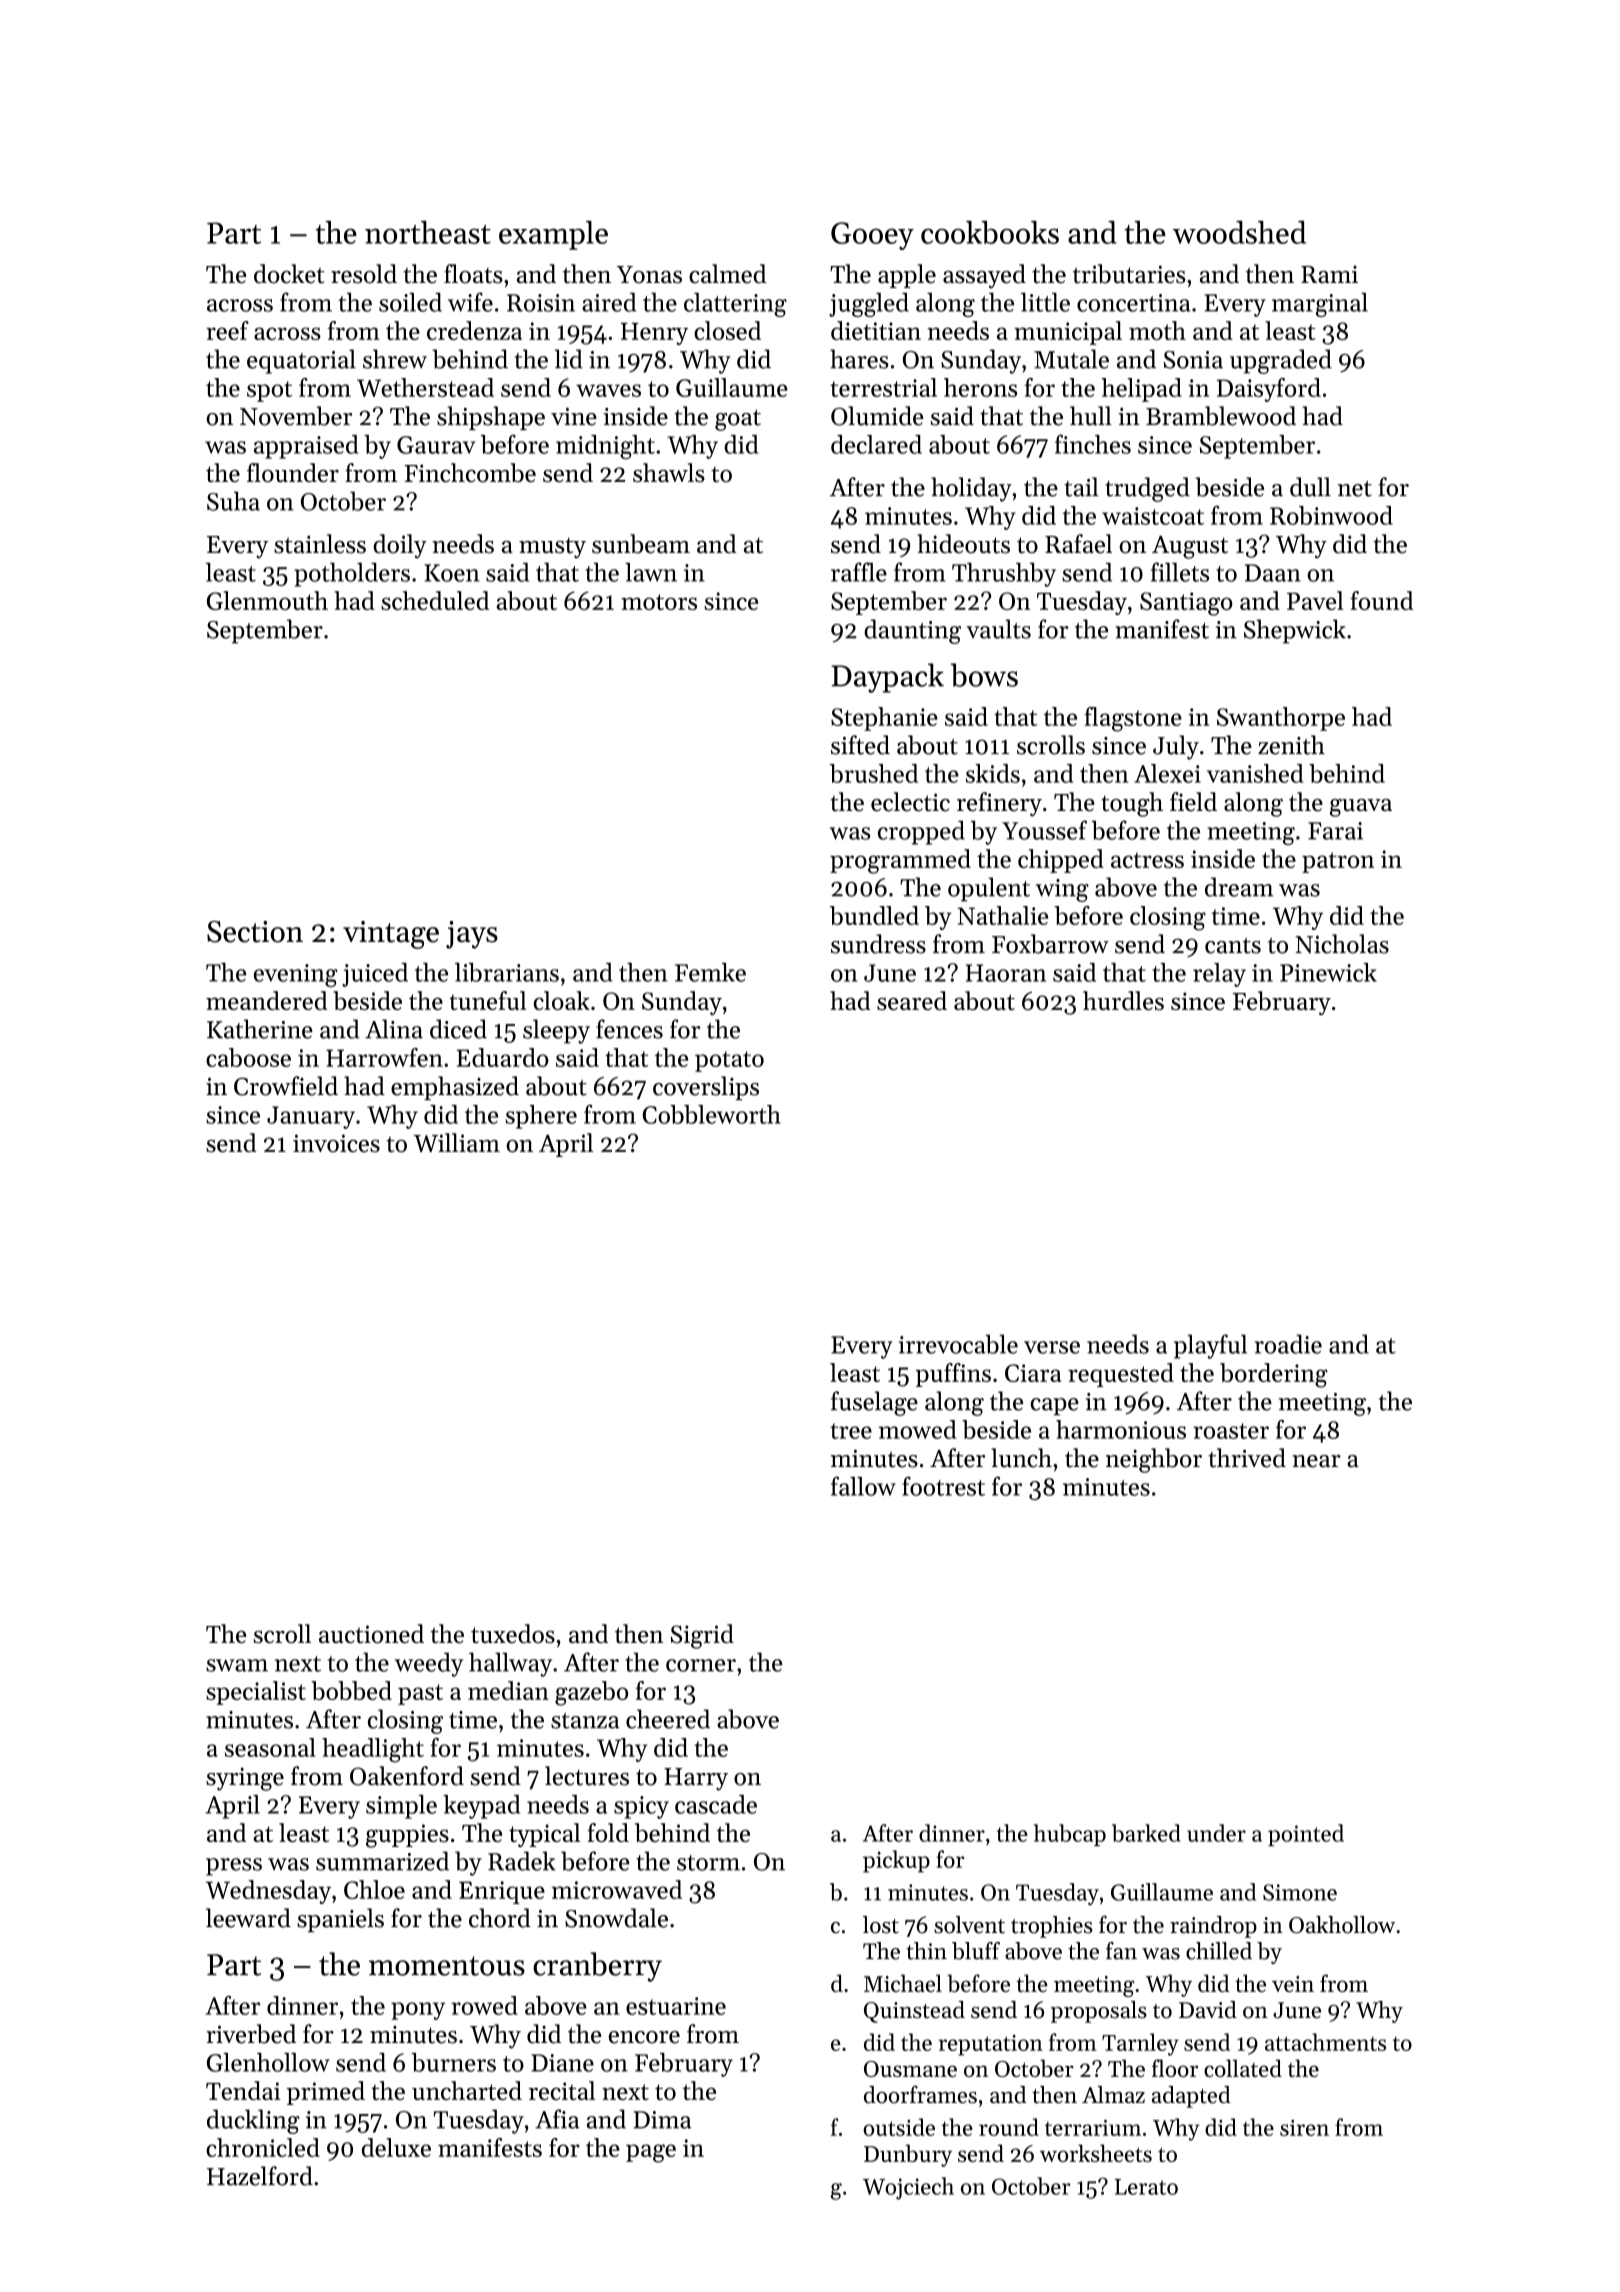 The image size is (1620, 2292). Describe the element at coordinates (1078, 544) in the document. I see `Rafael` at that location.
